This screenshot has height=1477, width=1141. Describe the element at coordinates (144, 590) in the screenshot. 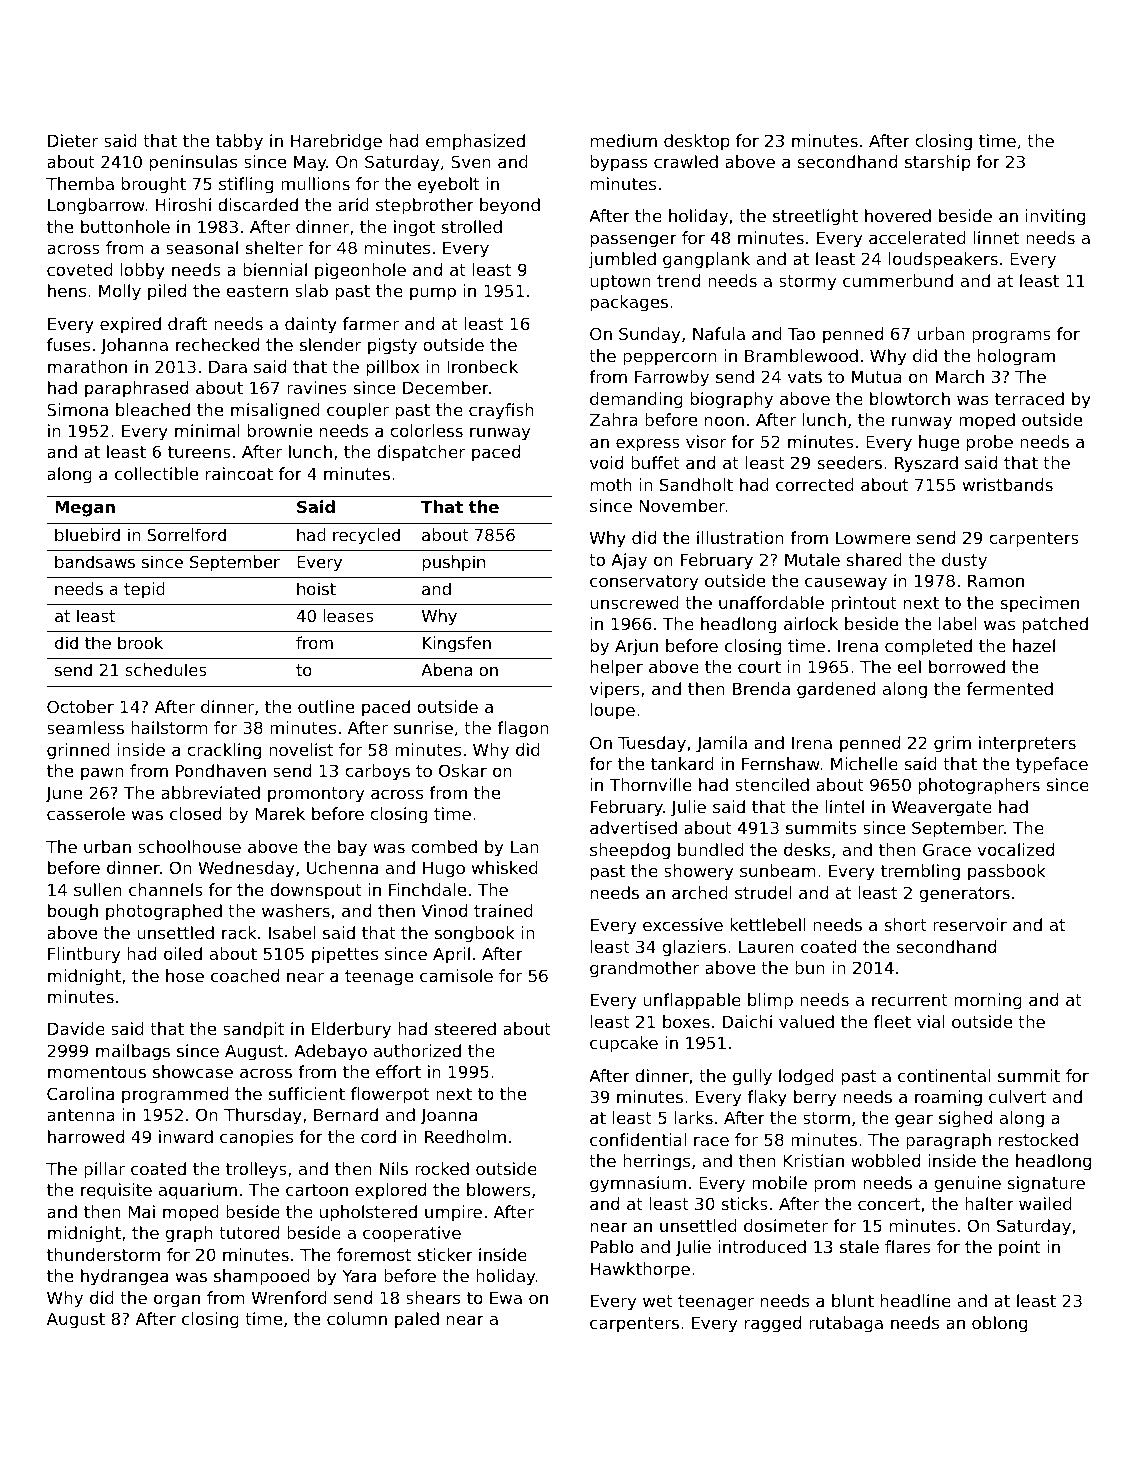

I see `tepid` at that location.
